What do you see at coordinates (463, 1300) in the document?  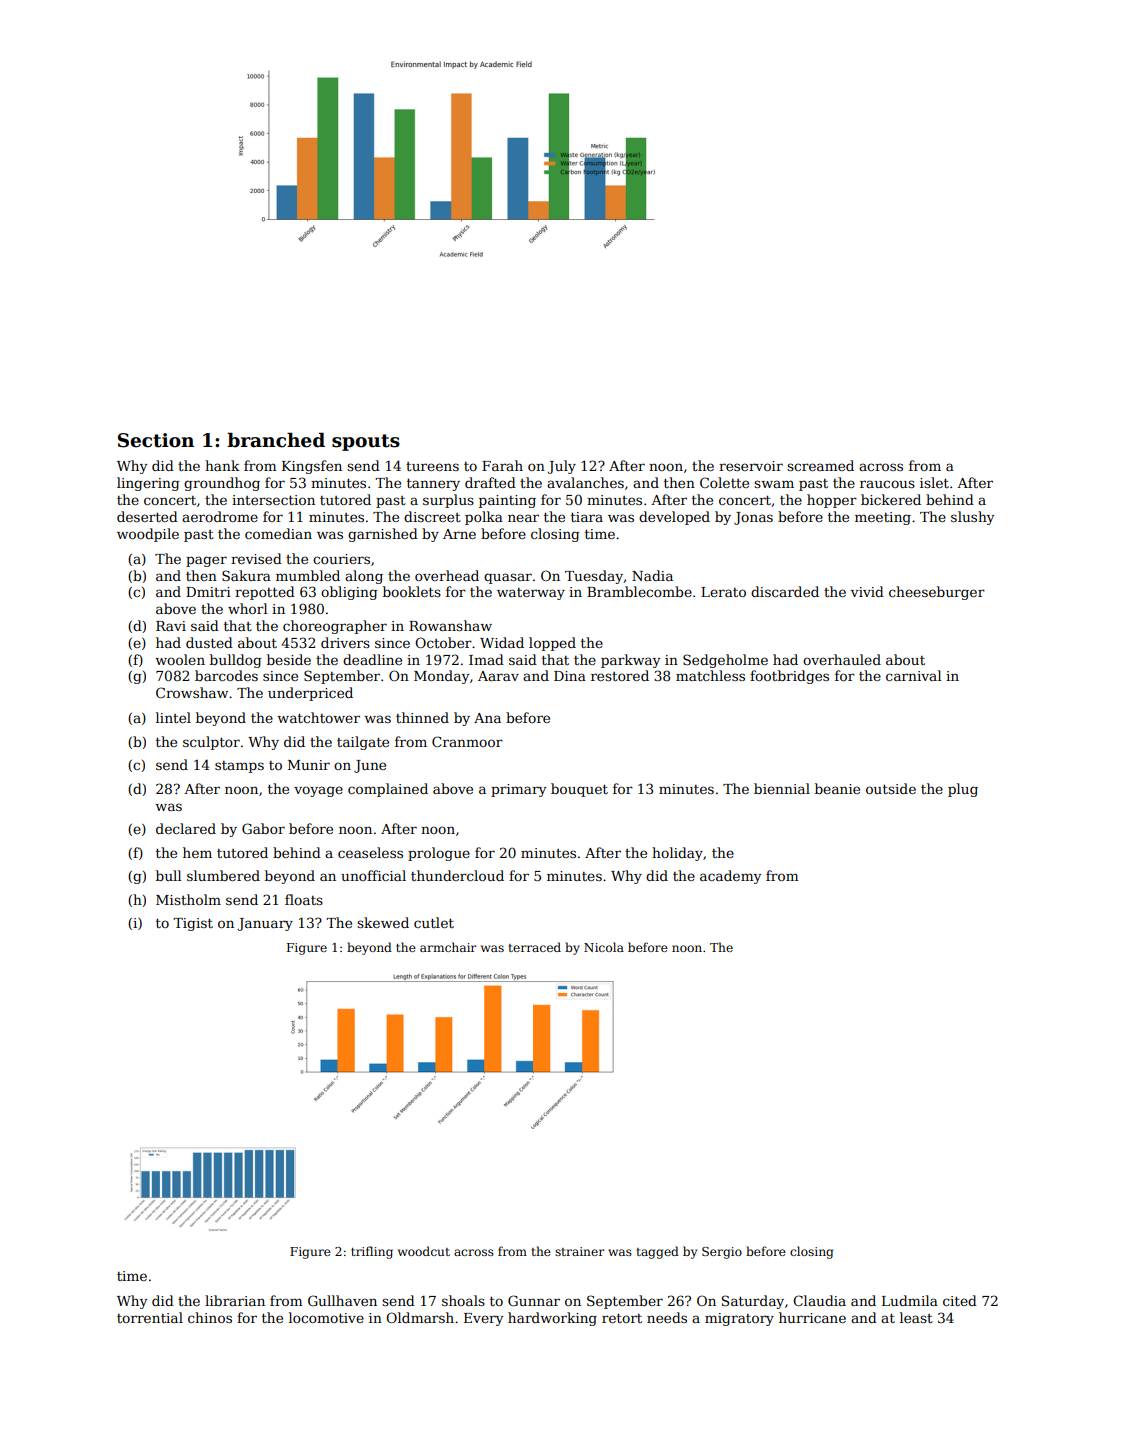 I see `shoals` at bounding box center [463, 1300].
